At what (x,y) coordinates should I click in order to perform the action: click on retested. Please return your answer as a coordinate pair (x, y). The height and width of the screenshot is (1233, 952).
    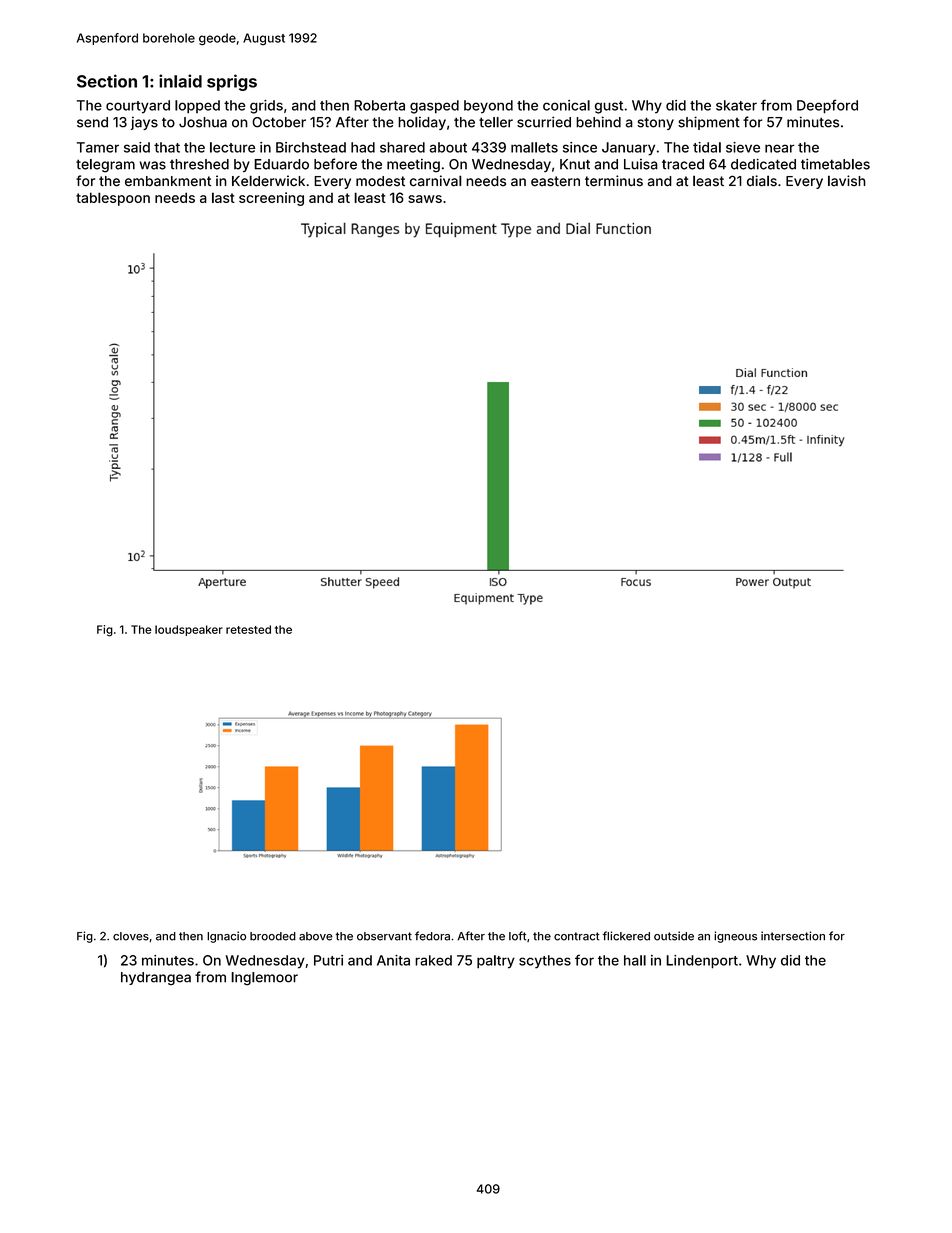
    Looking at the image, I should click on (248, 629).
